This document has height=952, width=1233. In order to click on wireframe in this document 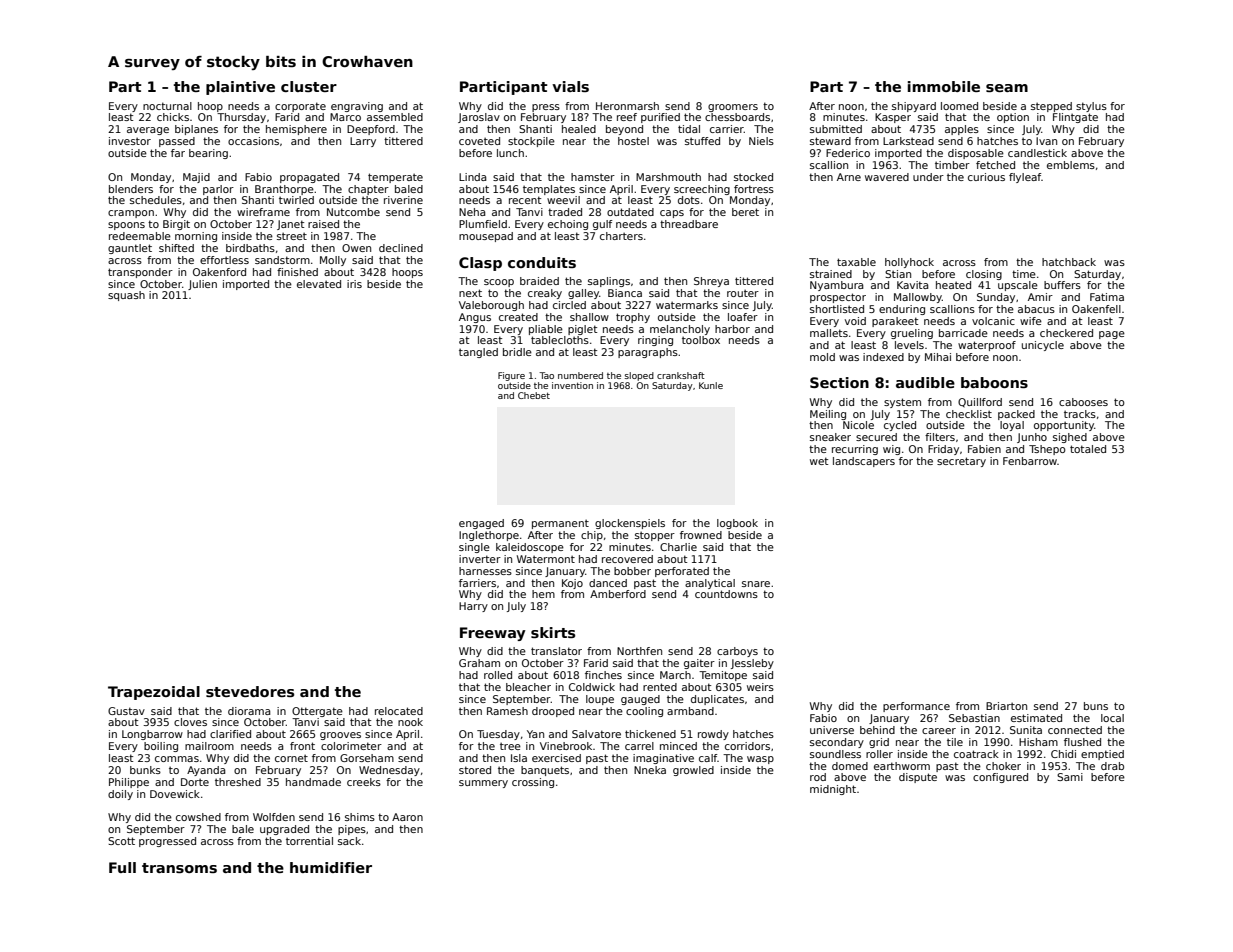, I will do `click(263, 212)`.
